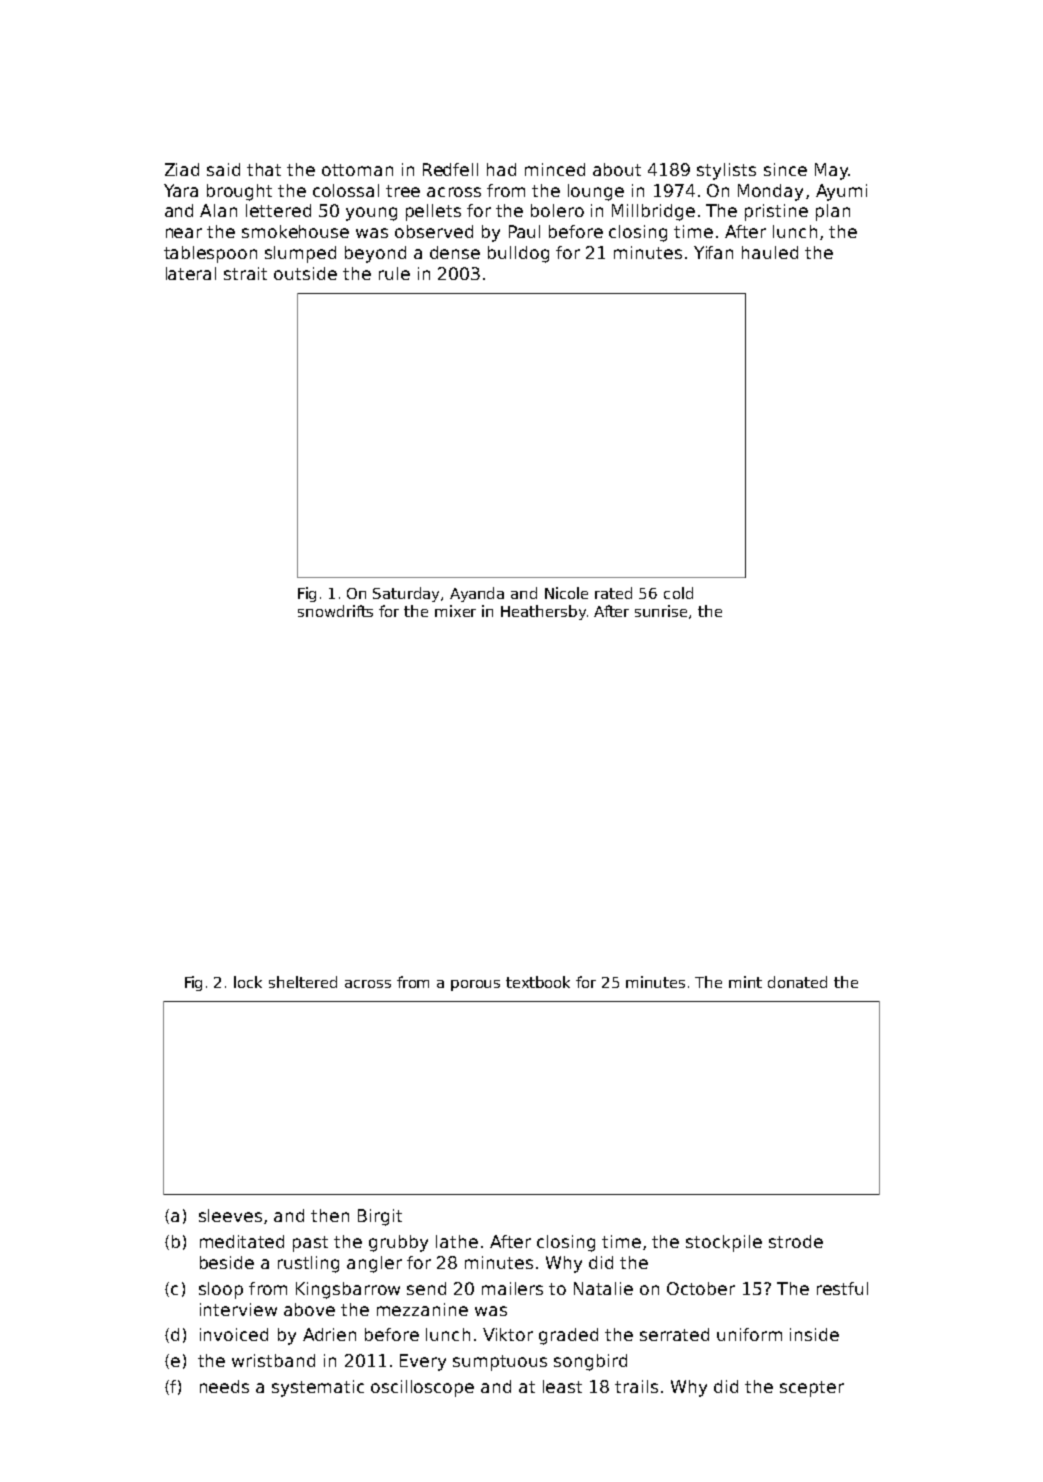 This screenshot has width=1043, height=1482. I want to click on hauled, so click(770, 252).
